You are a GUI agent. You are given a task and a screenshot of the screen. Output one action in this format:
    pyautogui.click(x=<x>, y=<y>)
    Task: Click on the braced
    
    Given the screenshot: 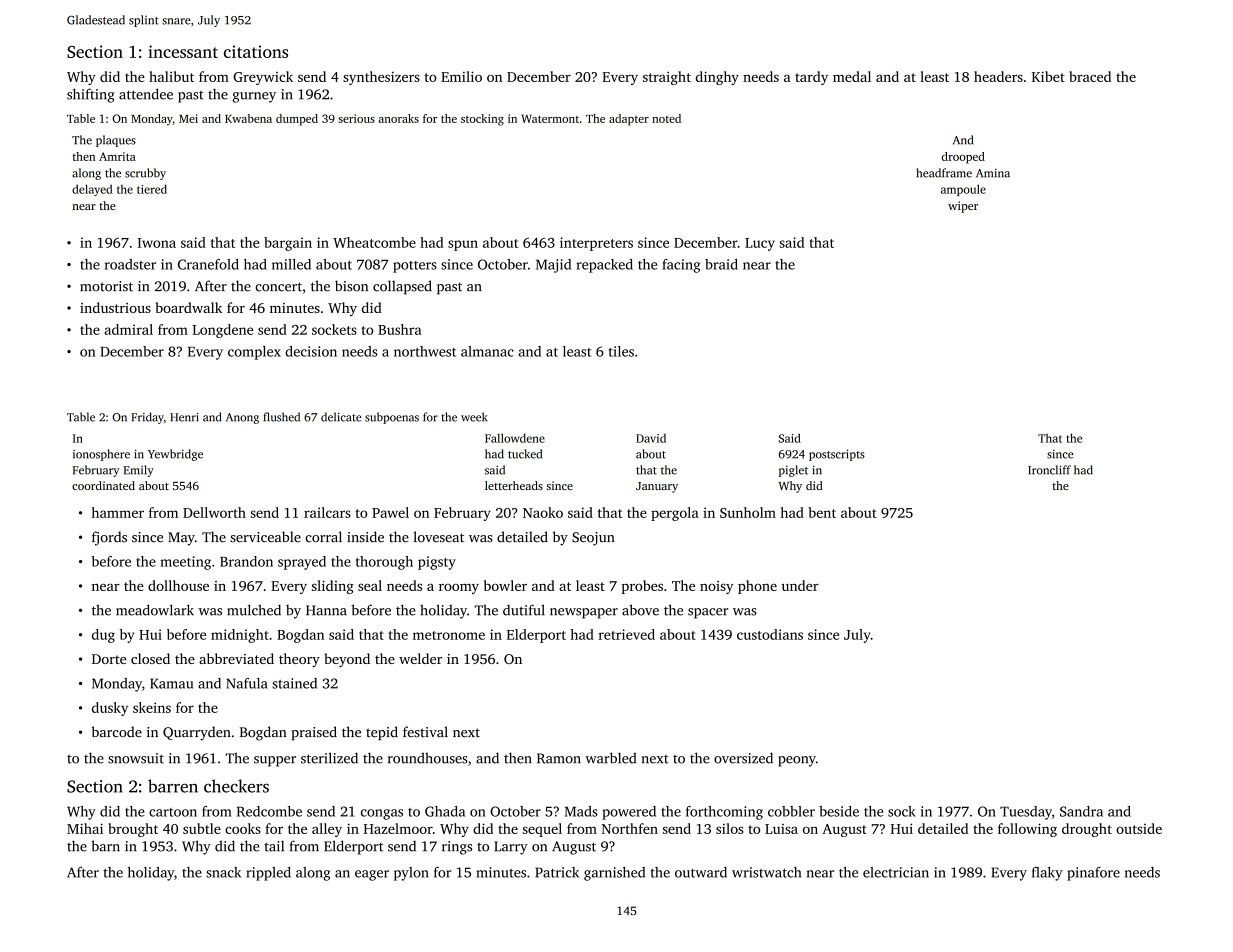 What is the action you would take?
    pyautogui.click(x=1090, y=76)
